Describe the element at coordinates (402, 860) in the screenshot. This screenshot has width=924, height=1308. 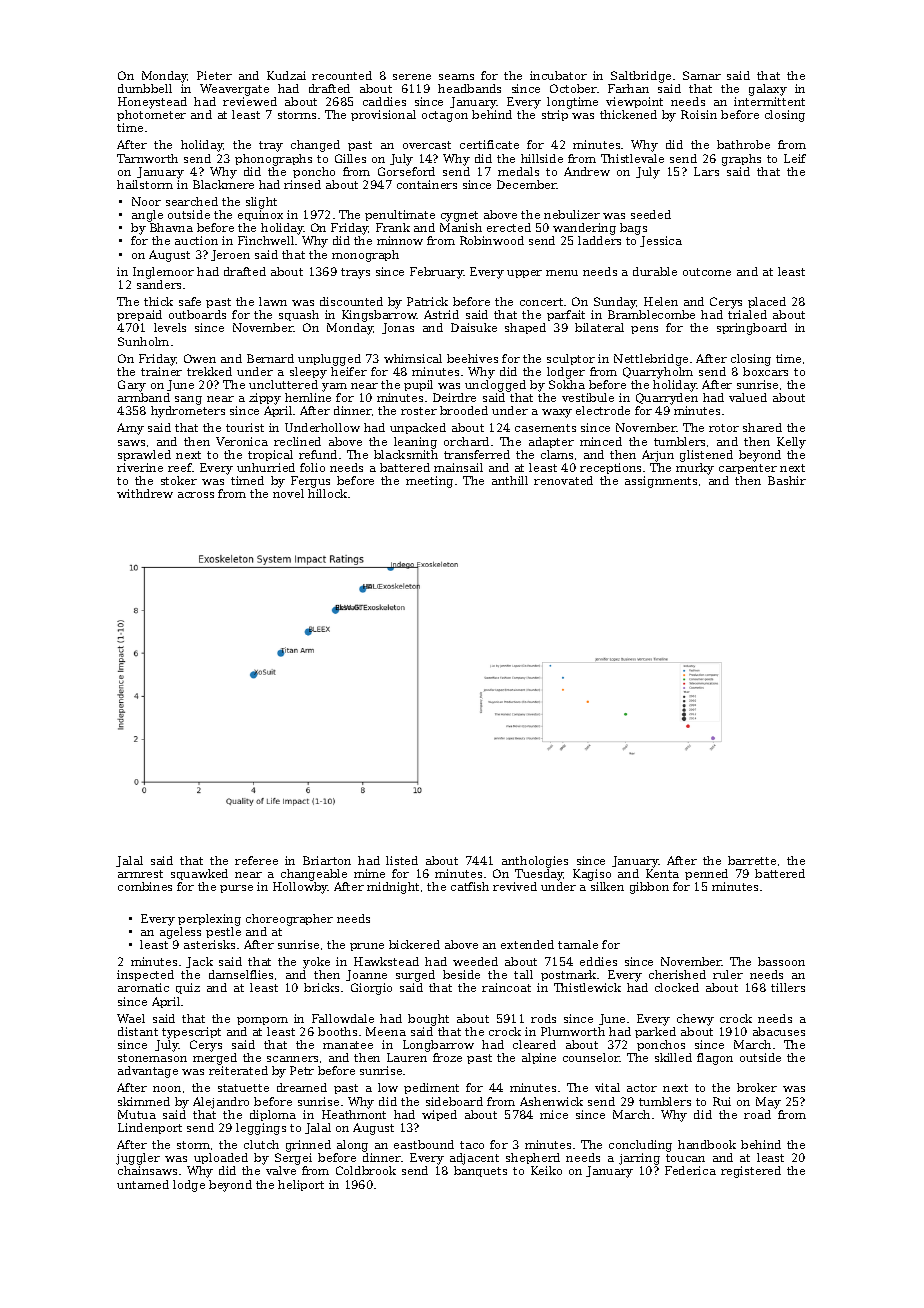
I see `listed` at that location.
